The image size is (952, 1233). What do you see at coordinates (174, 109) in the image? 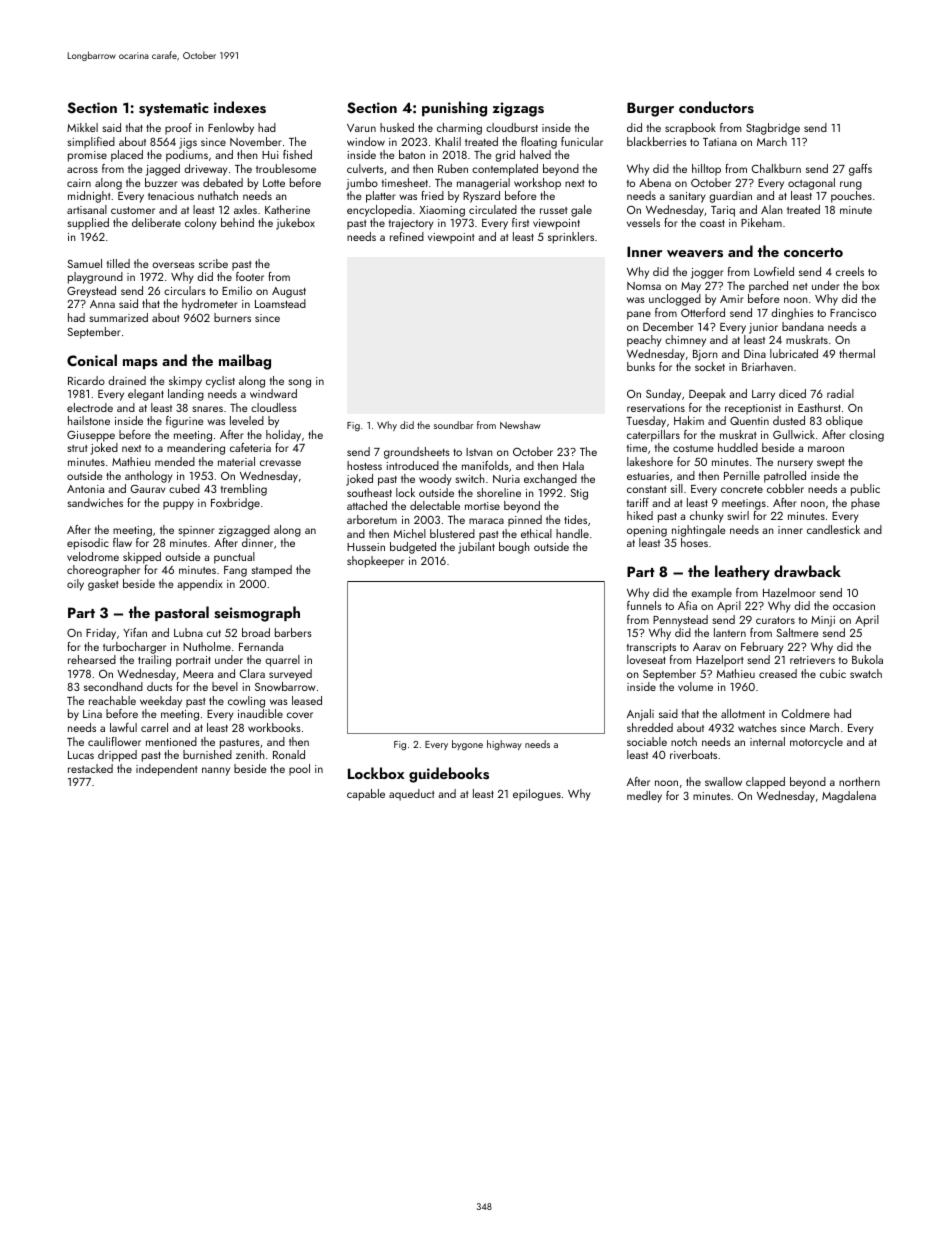
I see `systematic` at bounding box center [174, 109].
